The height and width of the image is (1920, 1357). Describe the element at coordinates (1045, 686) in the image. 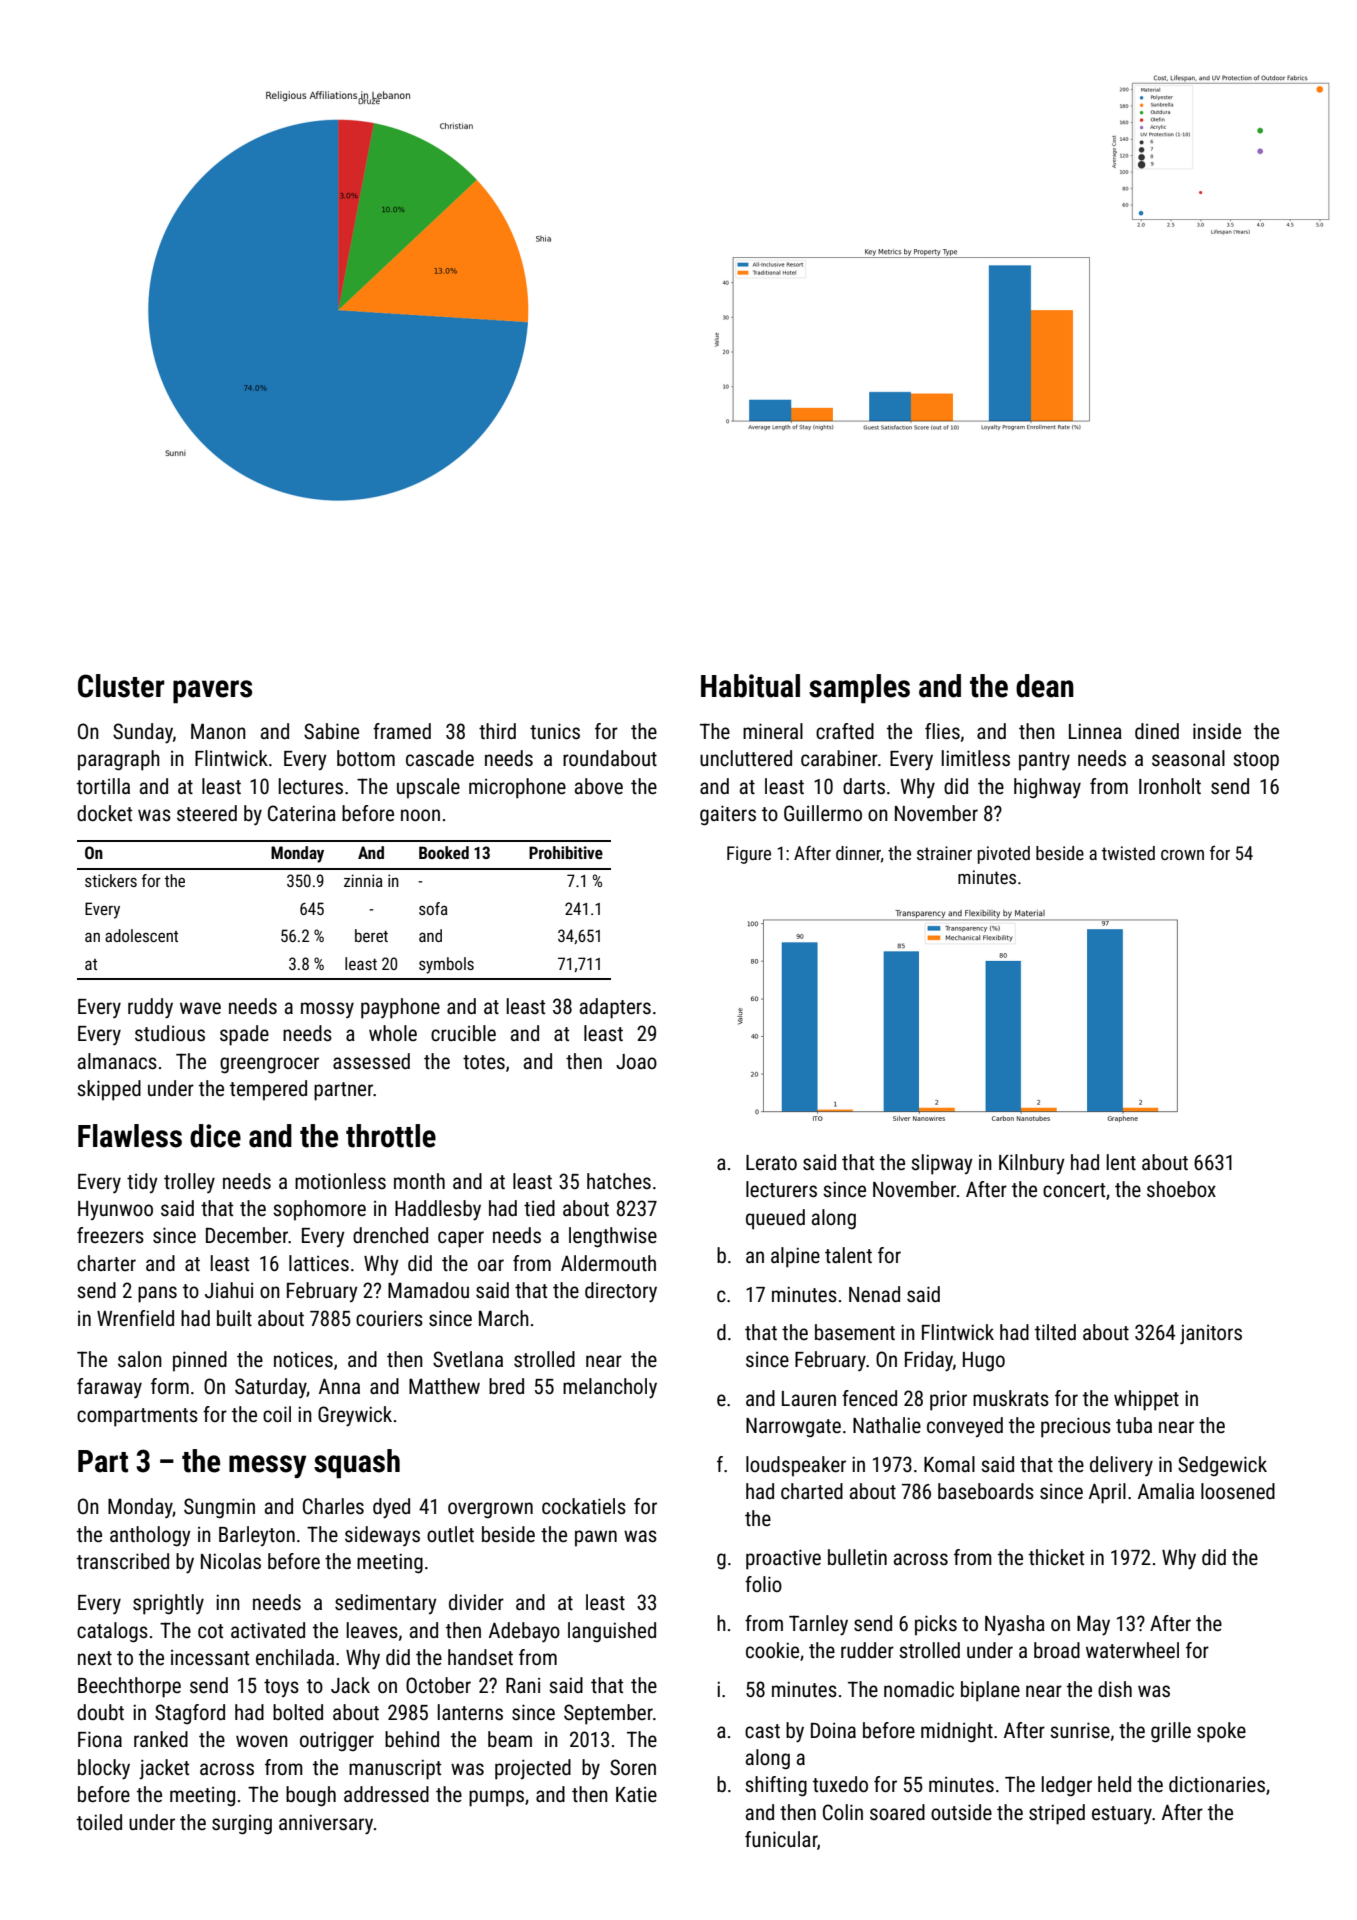

I see `dean` at that location.
